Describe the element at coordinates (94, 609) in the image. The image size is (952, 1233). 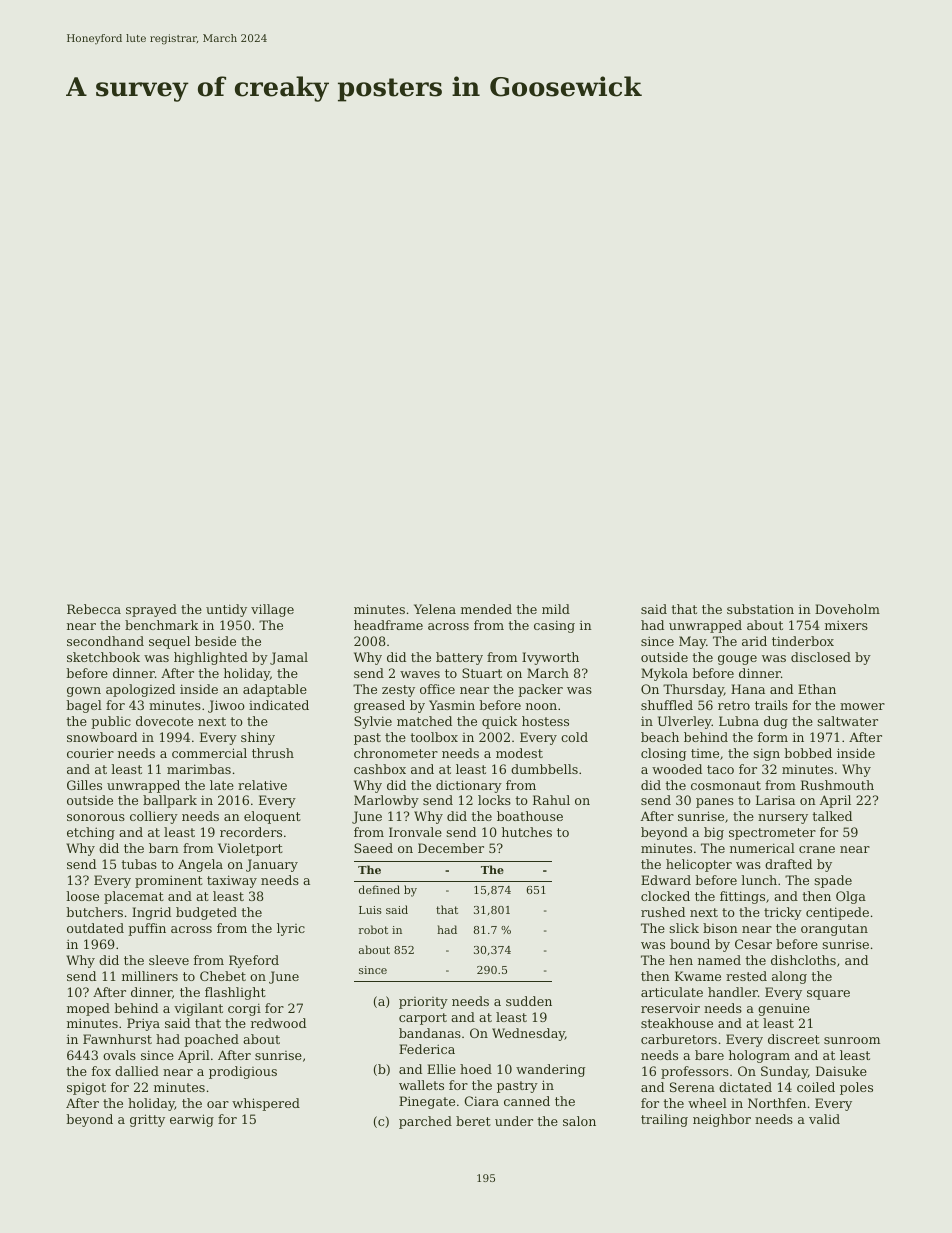
I see `Rebecca` at that location.
